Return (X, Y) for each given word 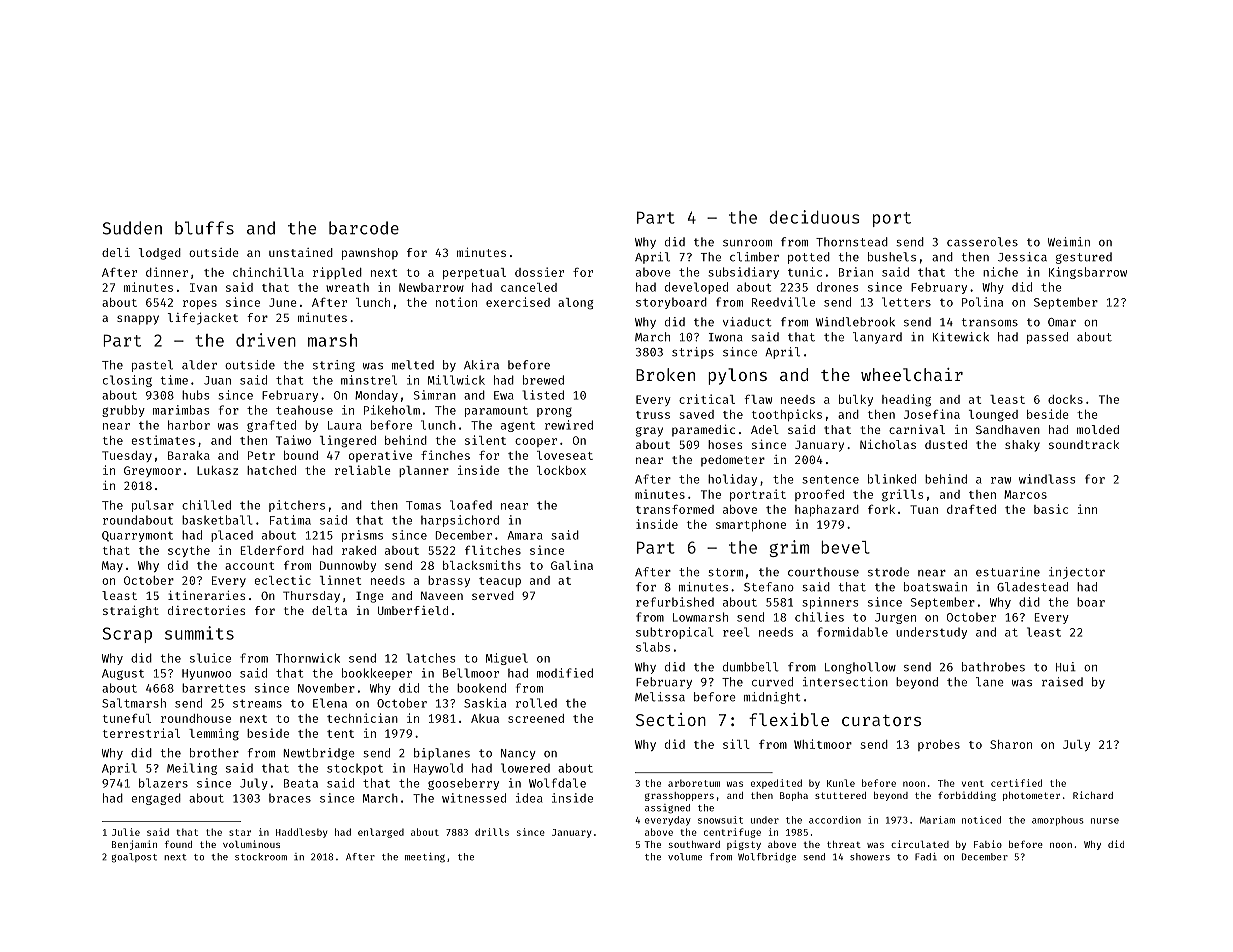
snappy (138, 320)
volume (685, 857)
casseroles (982, 242)
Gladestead (1032, 587)
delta (329, 610)
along (575, 304)
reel (736, 632)
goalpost (134, 858)
